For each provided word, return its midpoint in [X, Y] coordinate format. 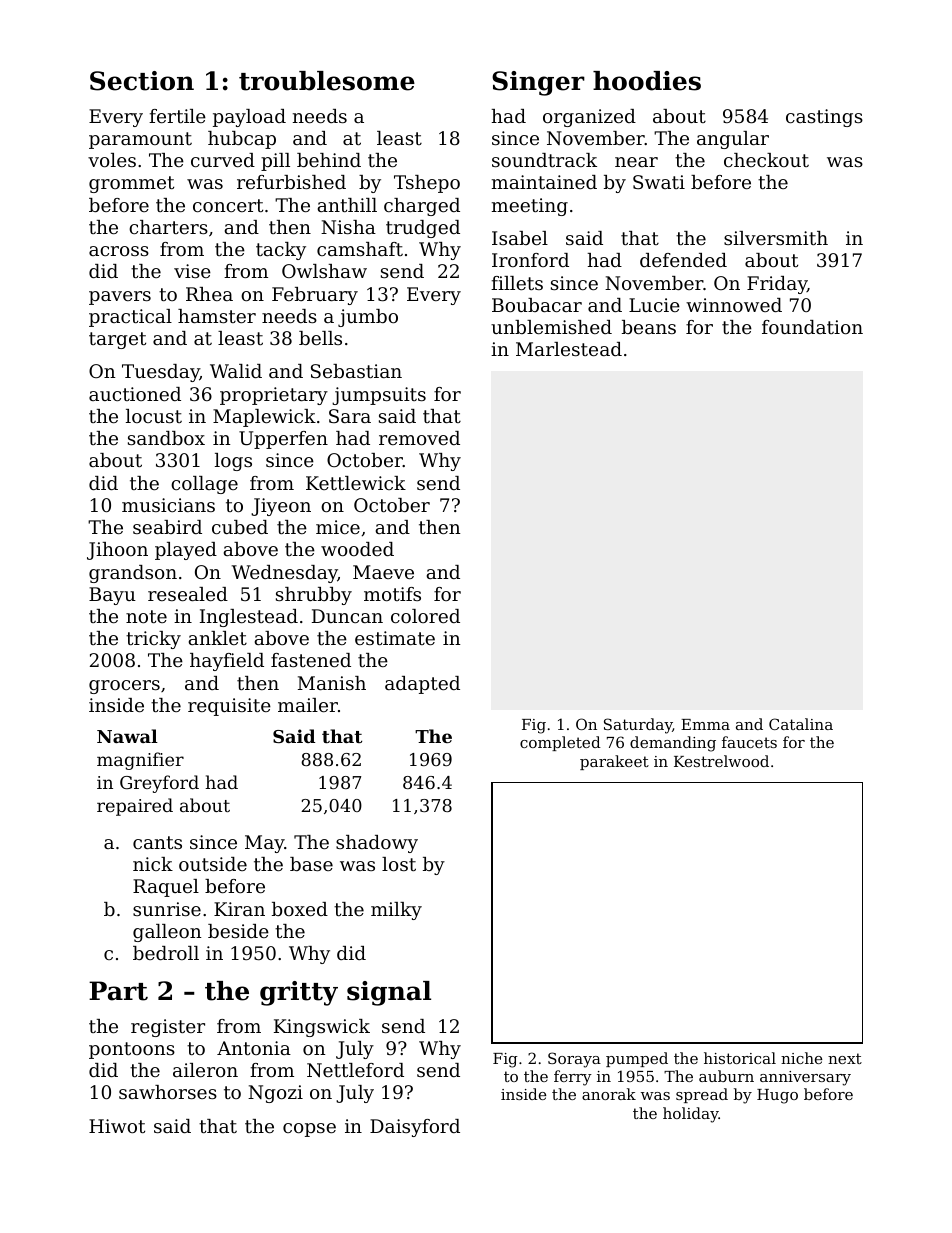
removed [419, 438]
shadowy [377, 844]
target [117, 340]
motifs [392, 594]
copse [309, 1130]
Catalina [801, 724]
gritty [299, 993]
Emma [705, 724]
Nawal [127, 736]
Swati [659, 182]
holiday [691, 1115]
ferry [573, 1078]
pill [275, 162]
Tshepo [427, 184]
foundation [812, 327]
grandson [133, 574]
